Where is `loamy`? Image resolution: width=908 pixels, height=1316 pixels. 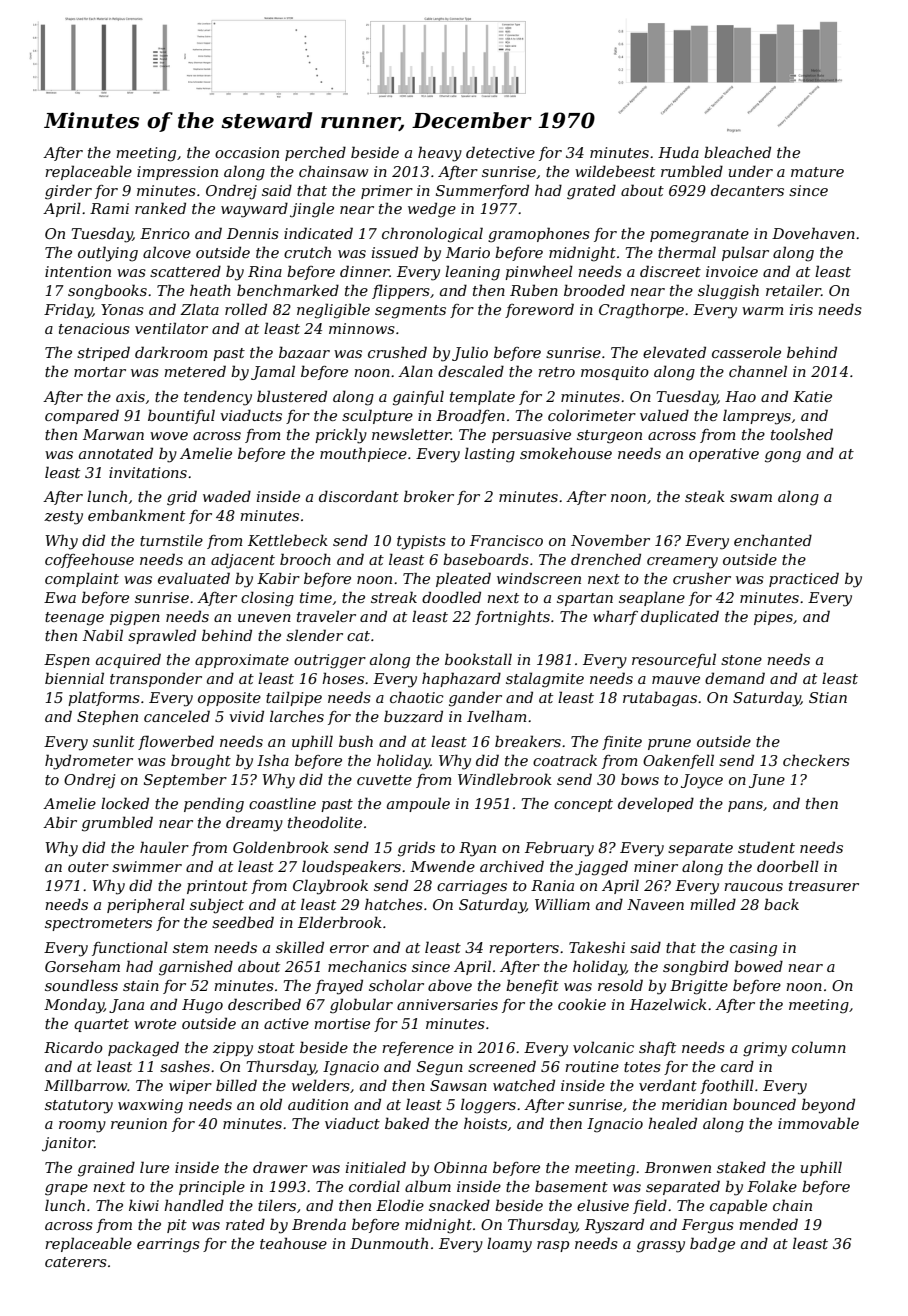
loamy is located at coordinates (509, 1245).
